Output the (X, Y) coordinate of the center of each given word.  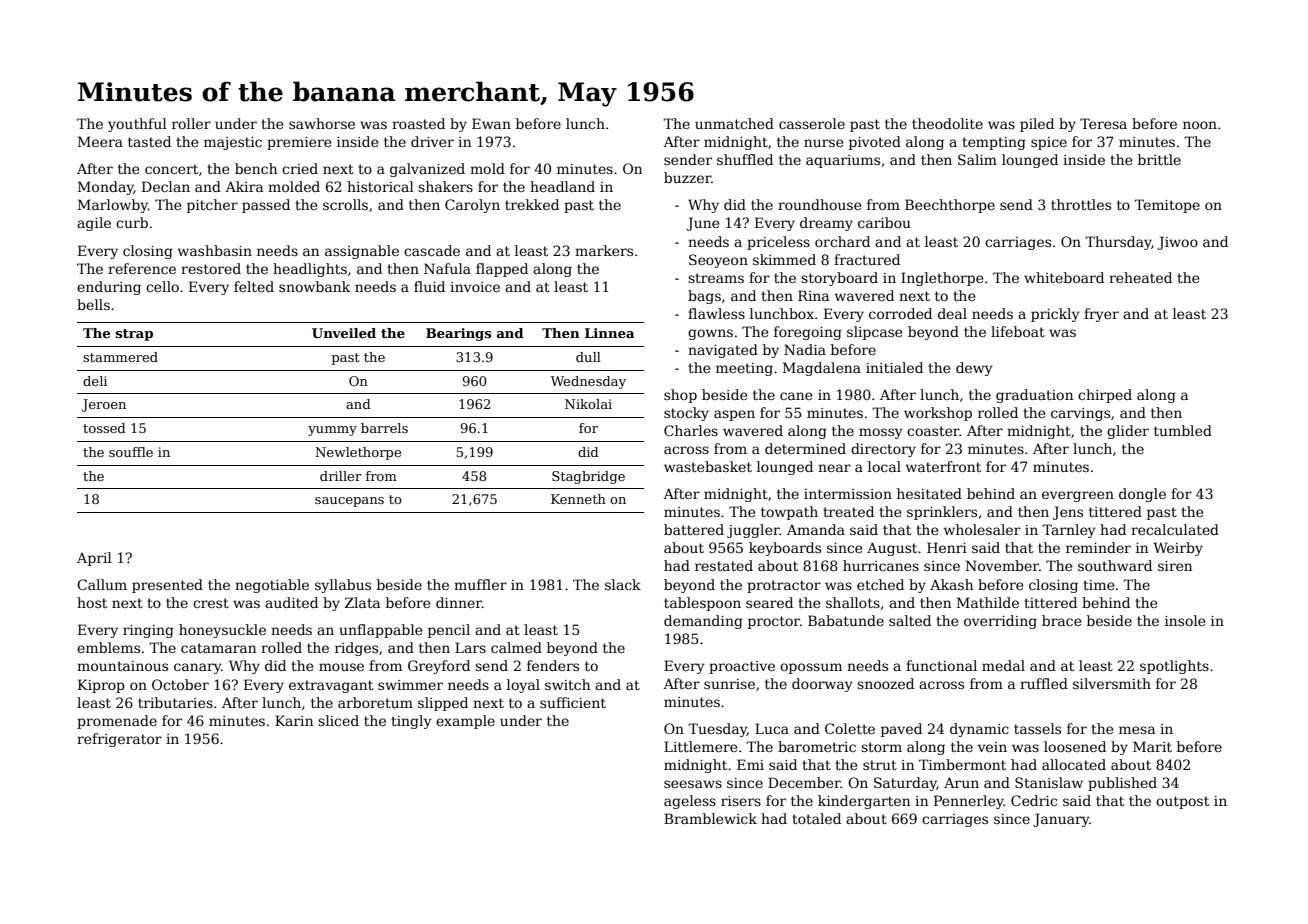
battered (694, 529)
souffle (131, 452)
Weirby (1178, 549)
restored (211, 268)
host (92, 602)
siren (1175, 566)
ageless (690, 802)
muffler (480, 584)
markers (604, 250)
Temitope (1167, 206)
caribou (884, 222)
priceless (778, 243)
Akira (244, 186)
